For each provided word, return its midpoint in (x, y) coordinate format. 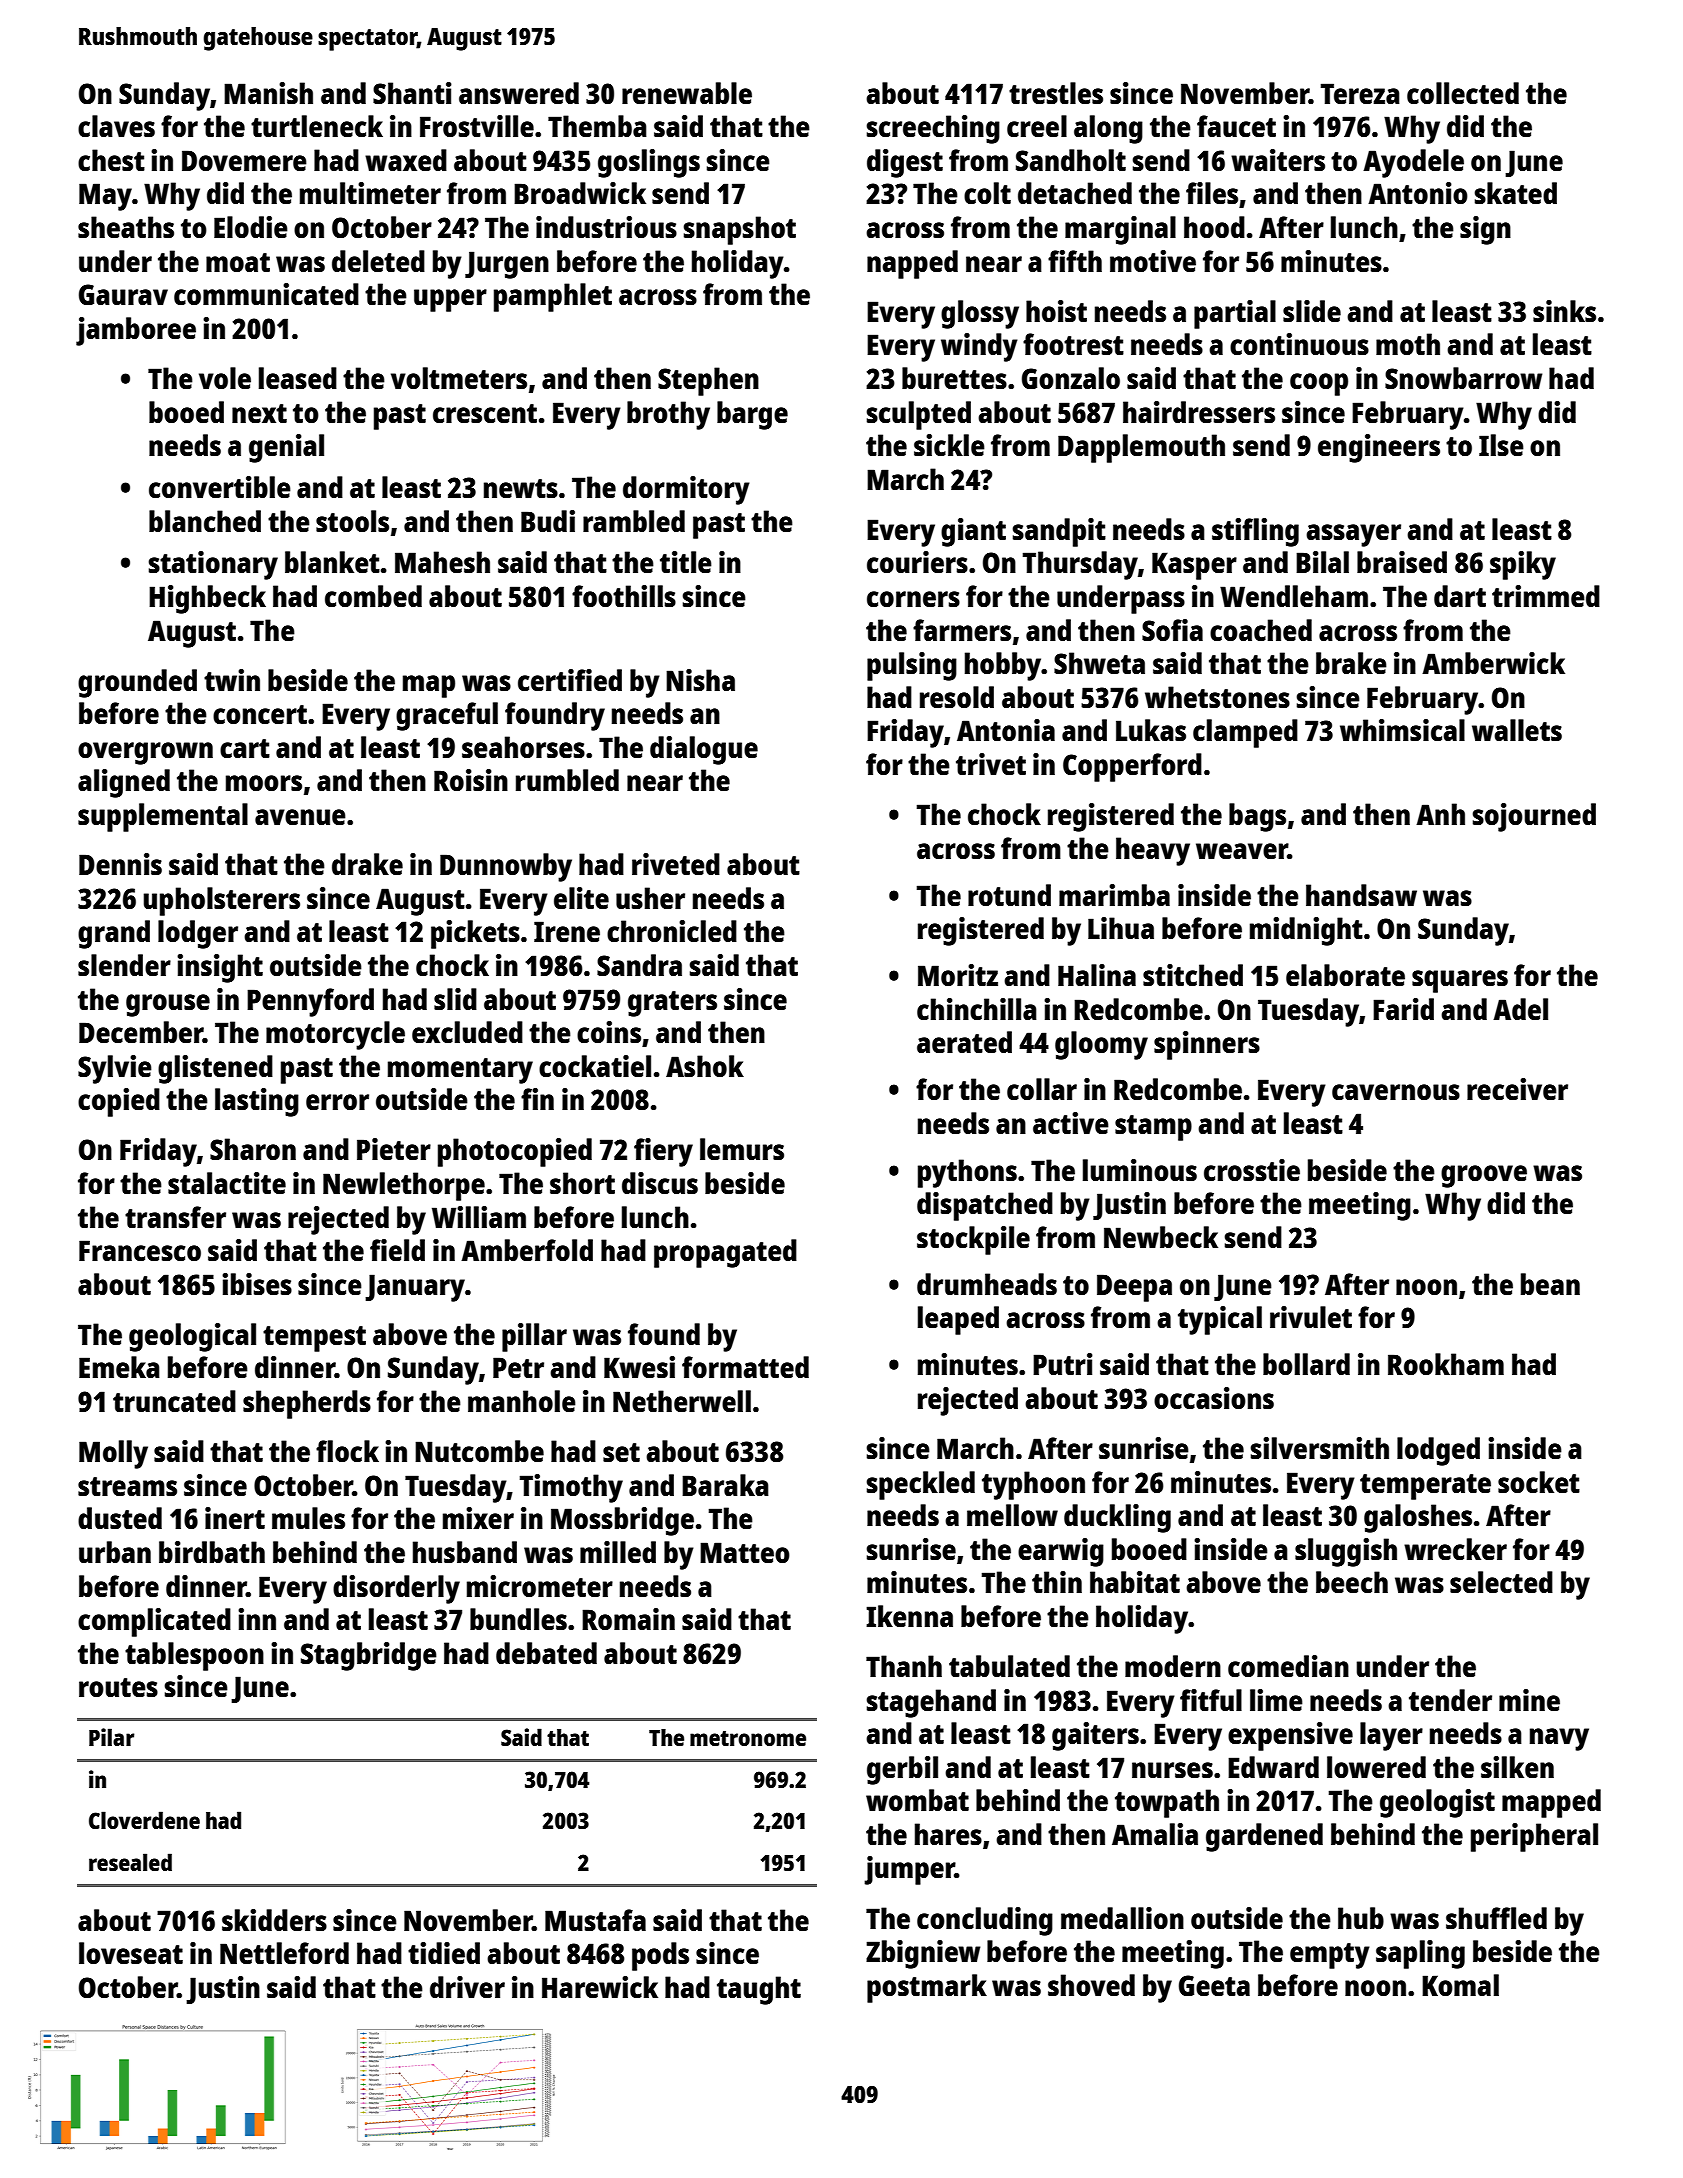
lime (1276, 1700)
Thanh (904, 1666)
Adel (1520, 1009)
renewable (687, 93)
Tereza (1360, 93)
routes (118, 1687)
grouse (168, 1005)
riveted (676, 864)
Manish (268, 93)
